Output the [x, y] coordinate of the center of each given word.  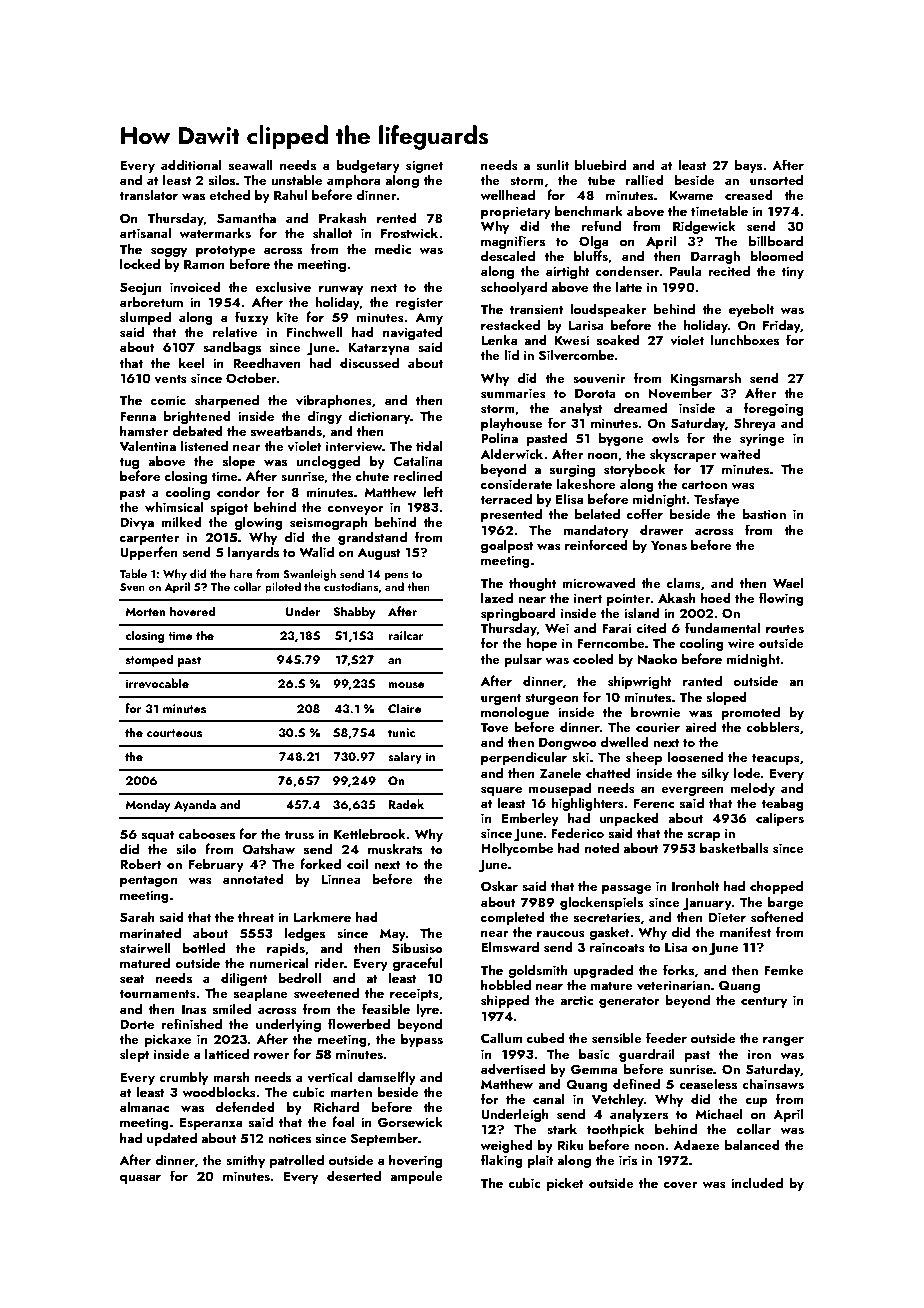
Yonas [669, 545]
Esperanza [211, 1123]
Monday [147, 805]
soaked [618, 340]
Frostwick [409, 233]
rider [329, 962]
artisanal [145, 233]
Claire [404, 708]
